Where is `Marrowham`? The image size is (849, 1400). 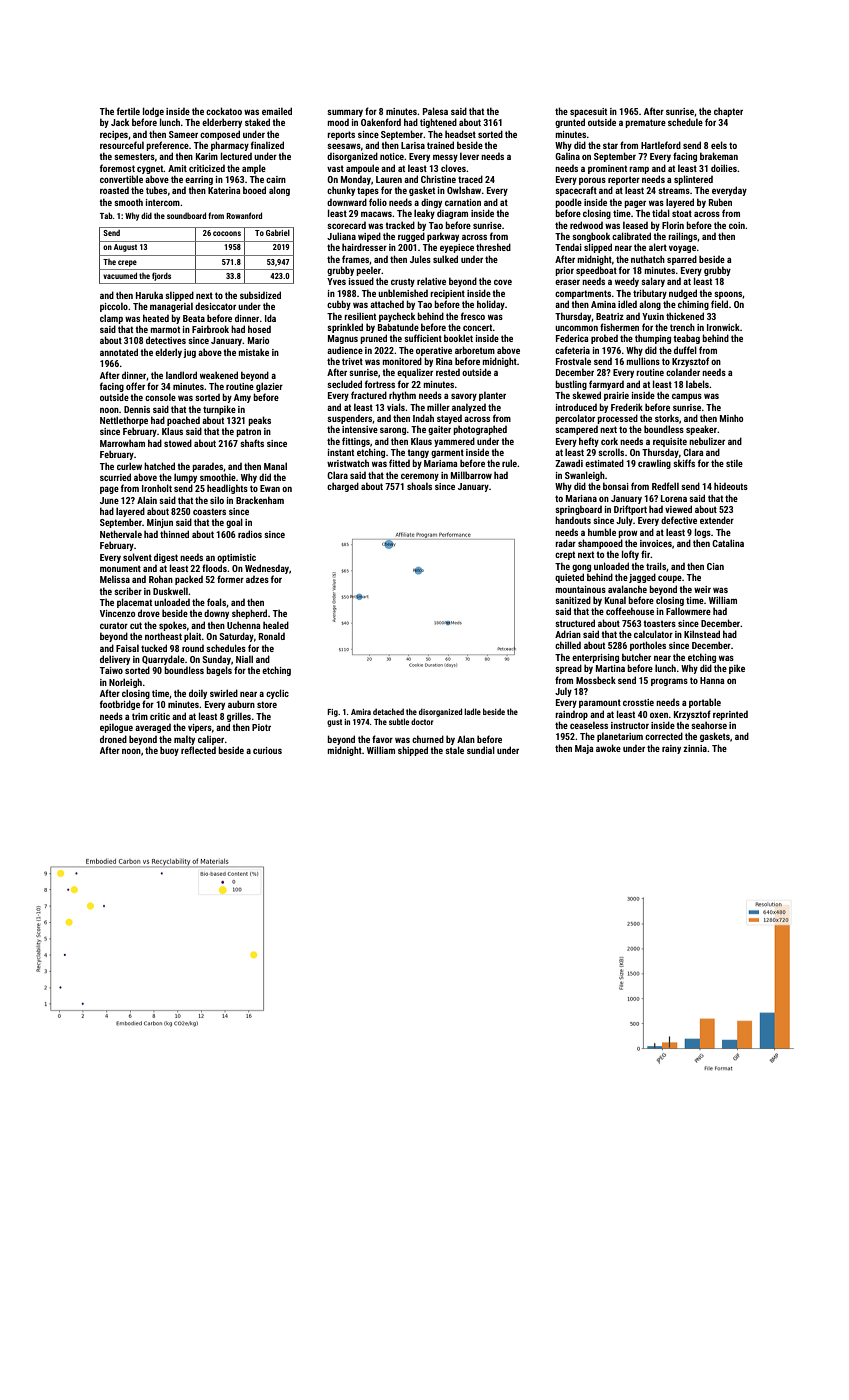 Marrowham is located at coordinates (122, 443).
